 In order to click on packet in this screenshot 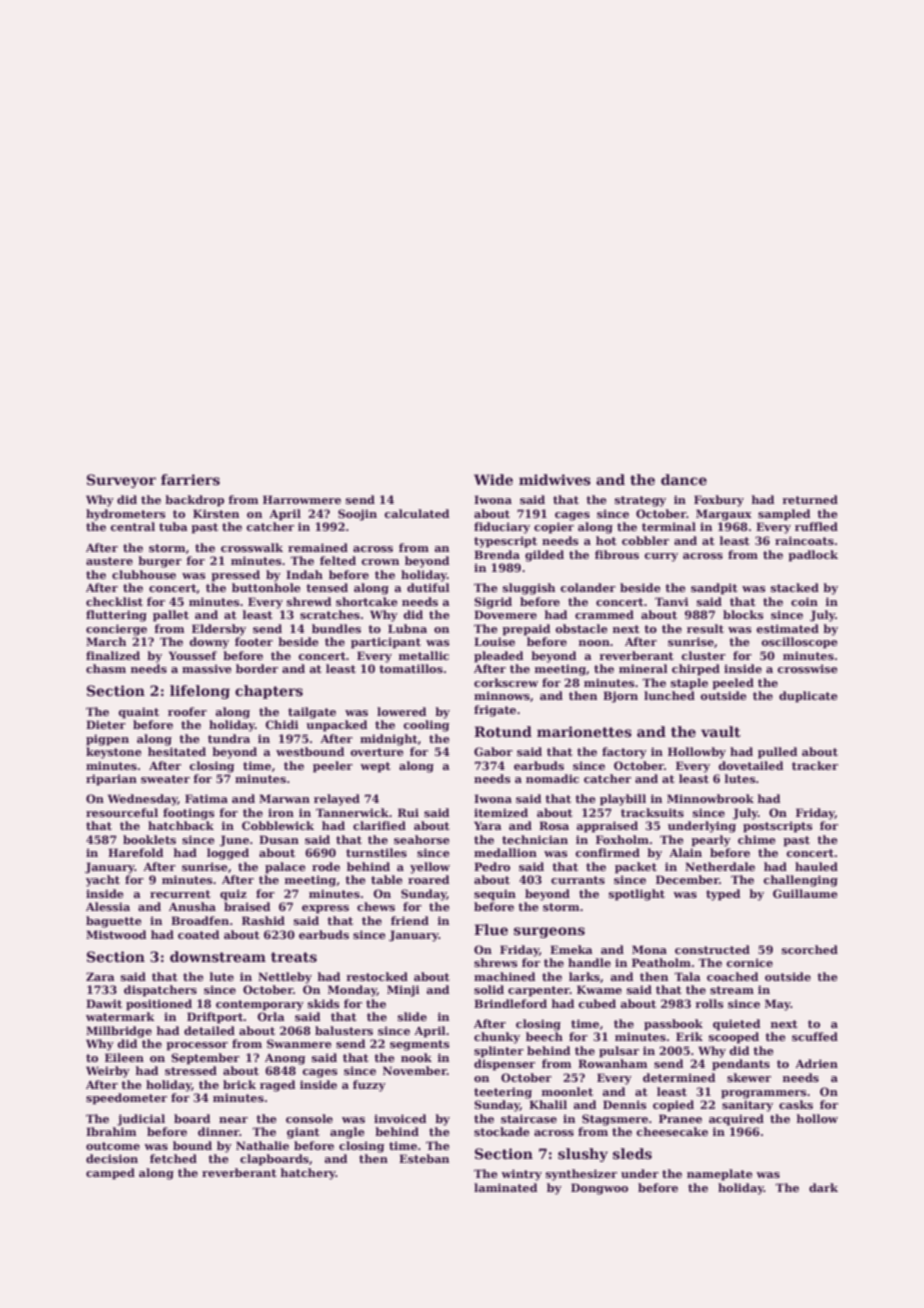, I will do `click(636, 868)`.
